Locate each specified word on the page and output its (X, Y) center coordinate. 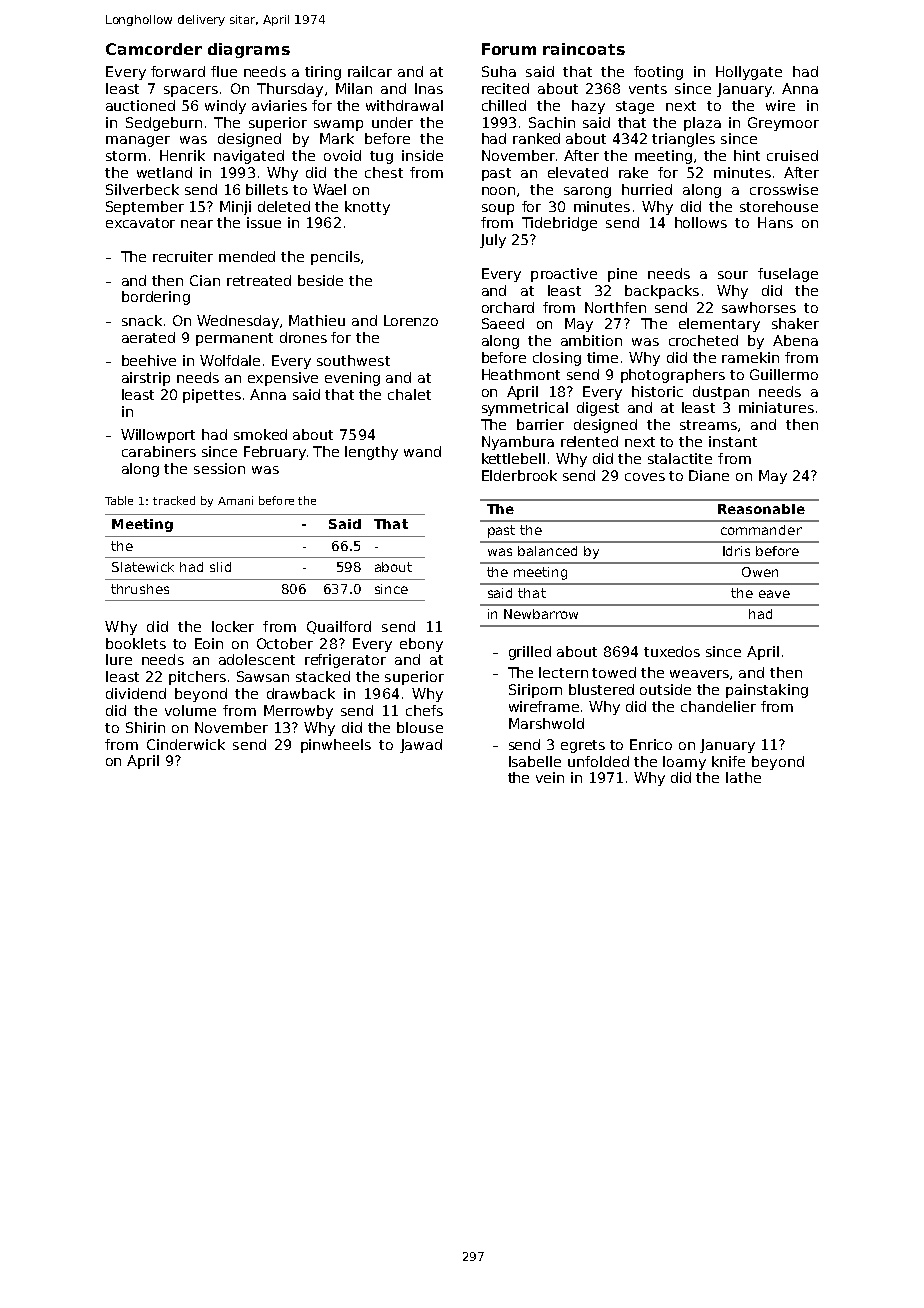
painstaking (767, 691)
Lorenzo (411, 320)
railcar (370, 71)
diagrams (249, 50)
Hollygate (749, 73)
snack (142, 320)
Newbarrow (541, 614)
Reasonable (761, 509)
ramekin (750, 357)
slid (220, 567)
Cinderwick (186, 744)
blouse (420, 727)
